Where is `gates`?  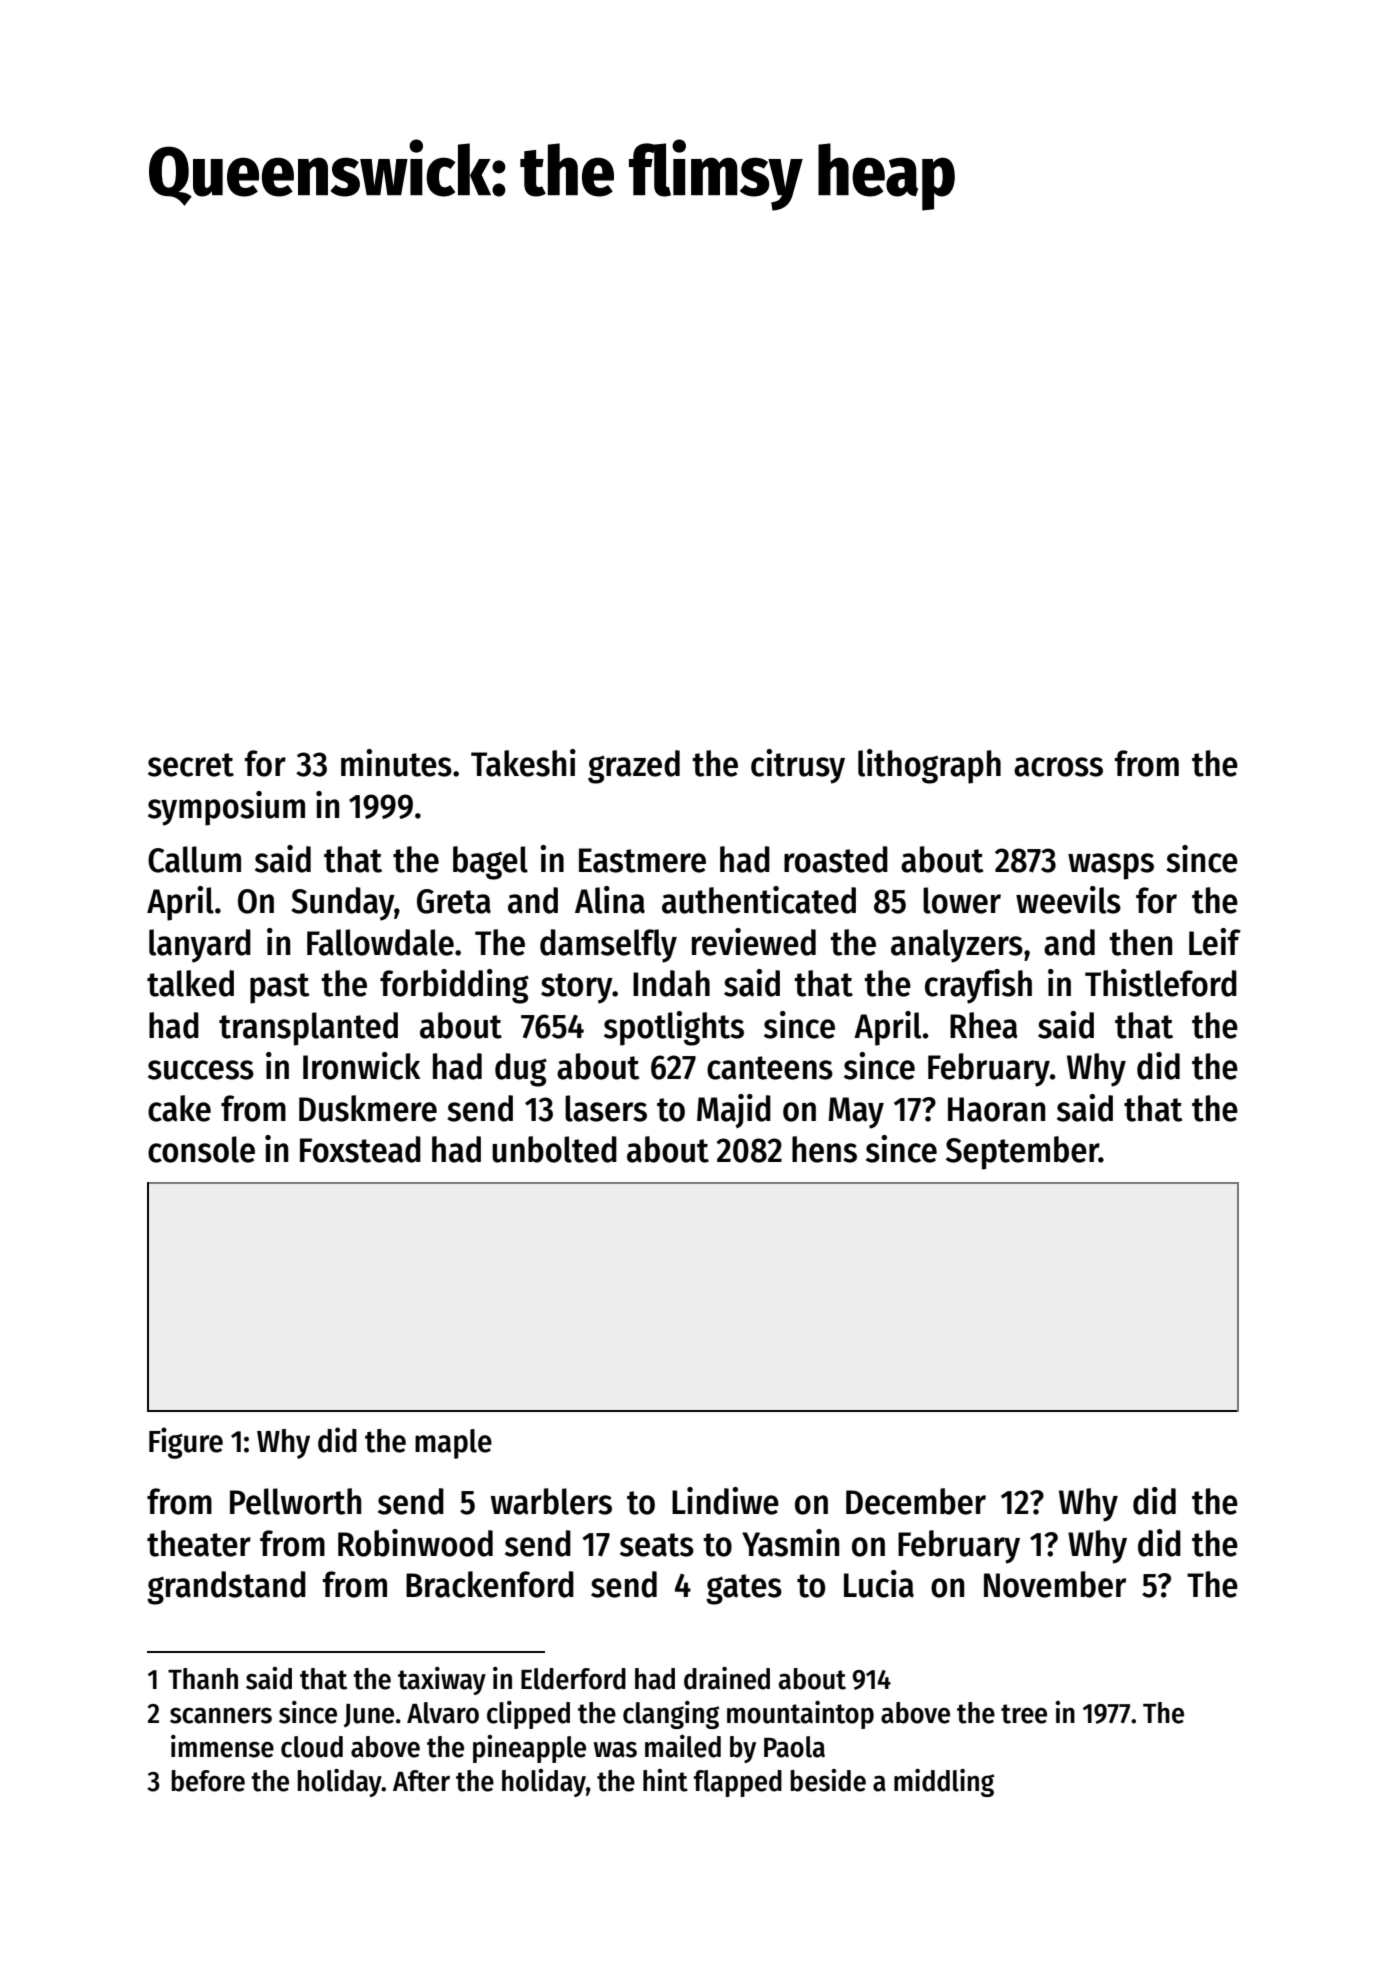 gates is located at coordinates (744, 1589).
